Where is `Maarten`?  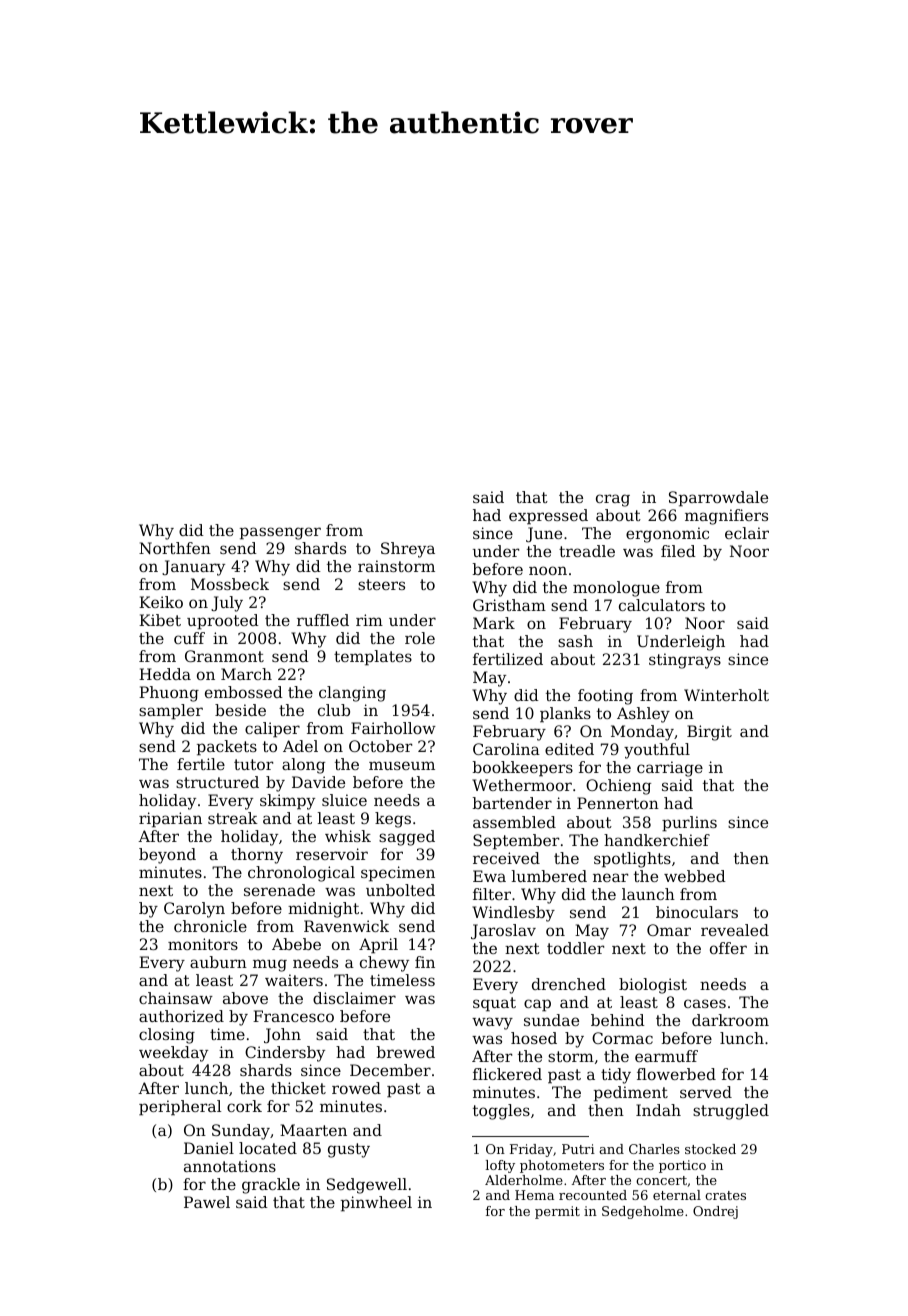 Maarten is located at coordinates (313, 1130).
